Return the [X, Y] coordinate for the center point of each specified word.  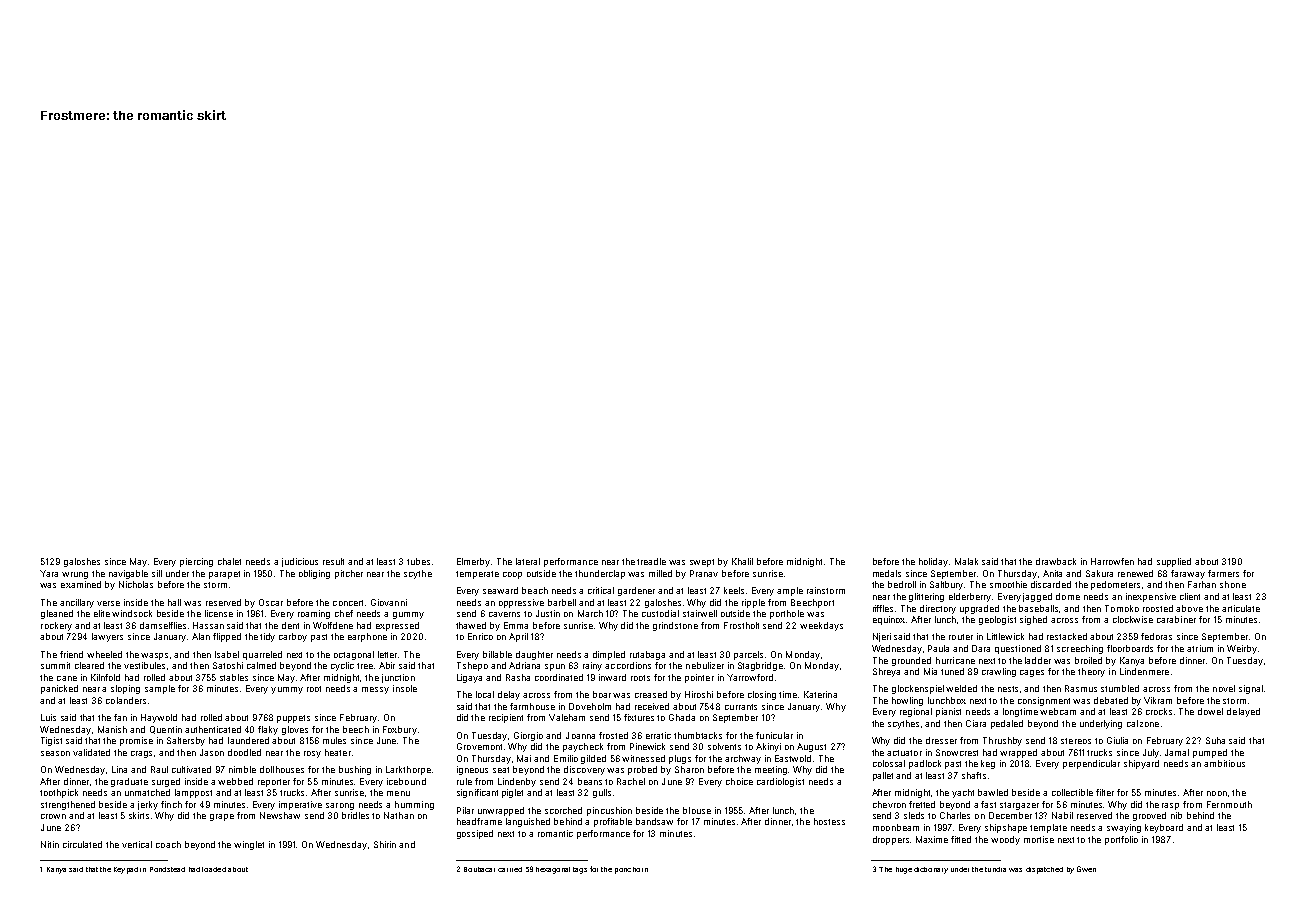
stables [234, 677]
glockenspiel [918, 689]
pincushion [609, 811]
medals [887, 573]
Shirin [385, 844]
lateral [528, 561]
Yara [49, 573]
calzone [1143, 723]
